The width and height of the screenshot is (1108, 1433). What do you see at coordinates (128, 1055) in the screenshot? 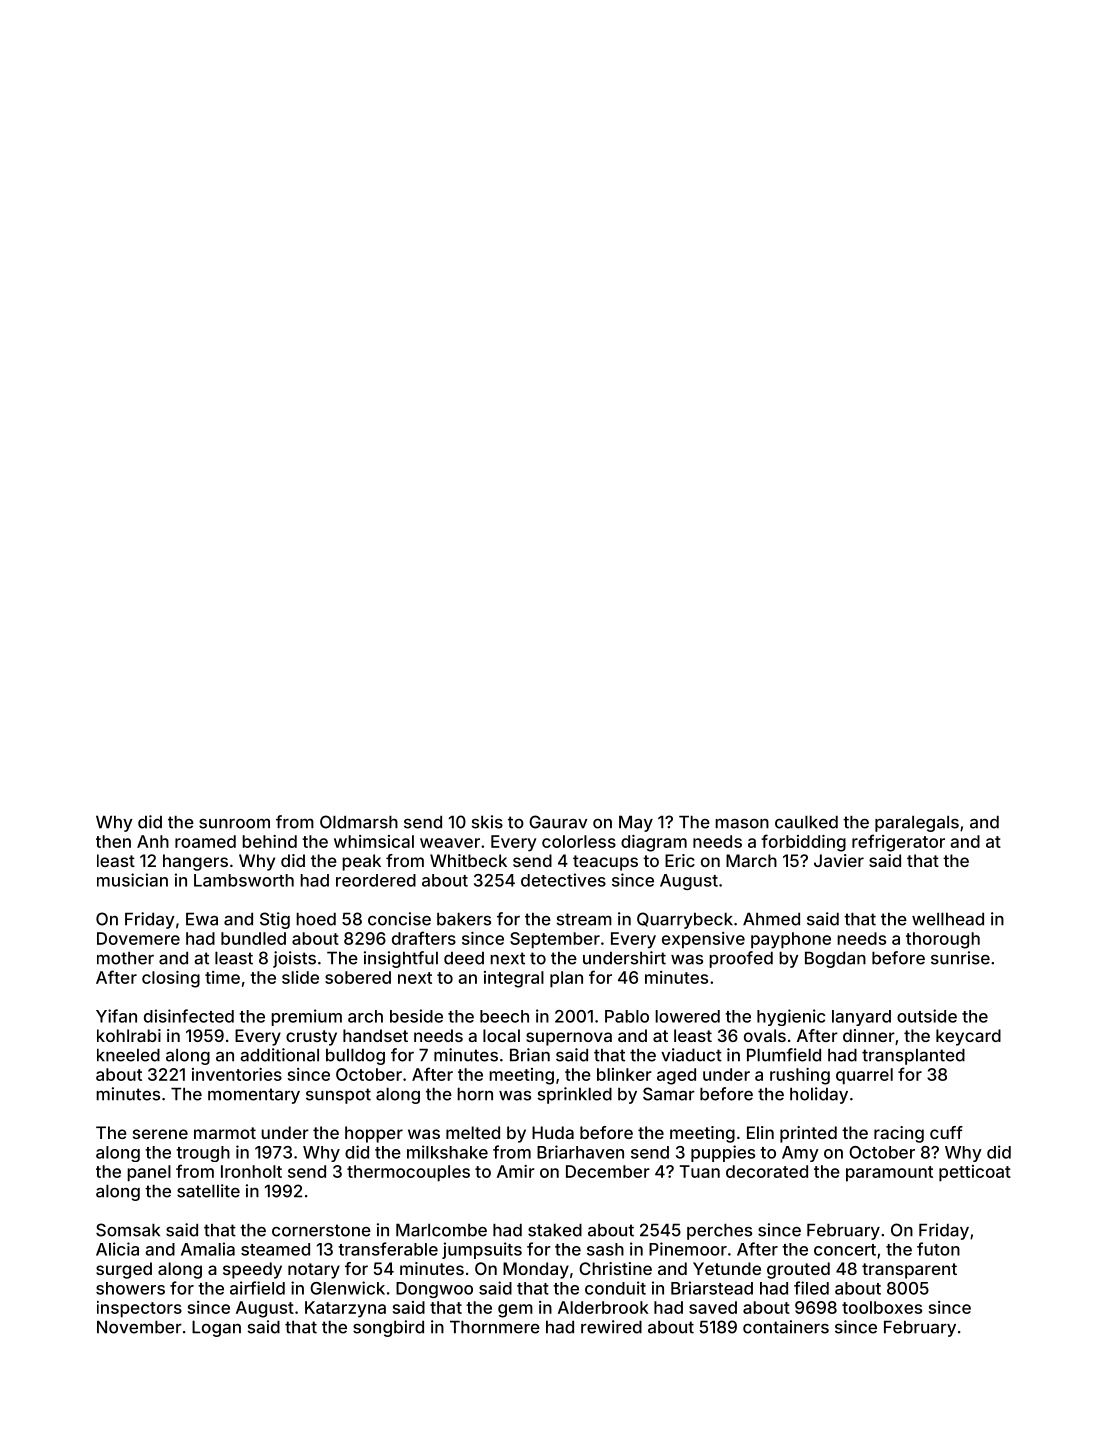
I see `kneeled` at bounding box center [128, 1055].
